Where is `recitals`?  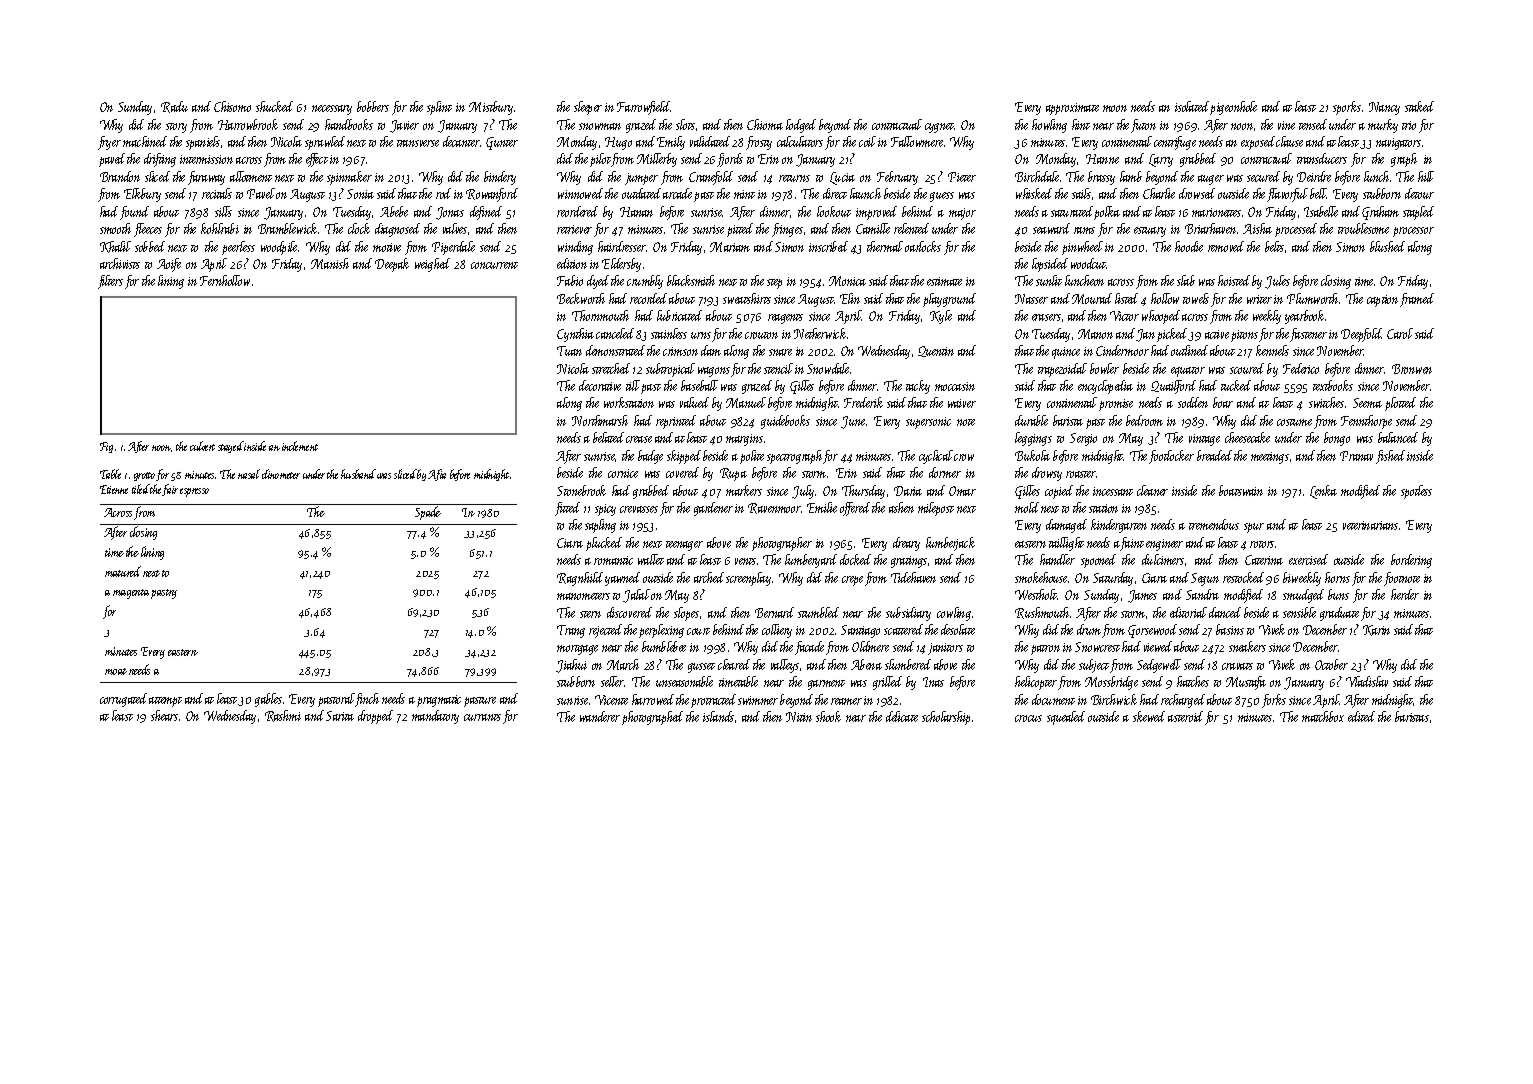 recitals is located at coordinates (217, 193).
